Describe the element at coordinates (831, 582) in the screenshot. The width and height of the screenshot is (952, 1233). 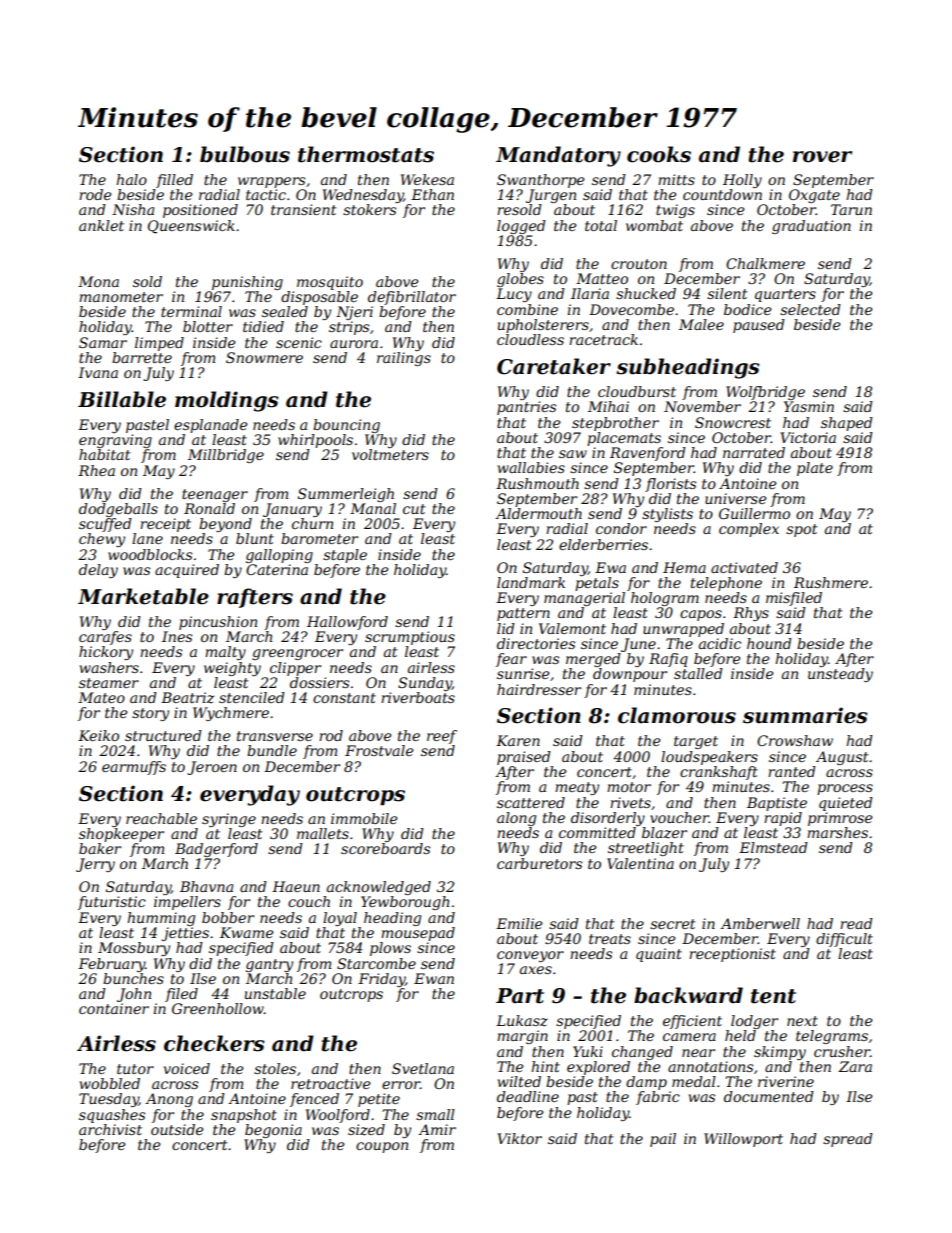
I see `Rushmere` at that location.
